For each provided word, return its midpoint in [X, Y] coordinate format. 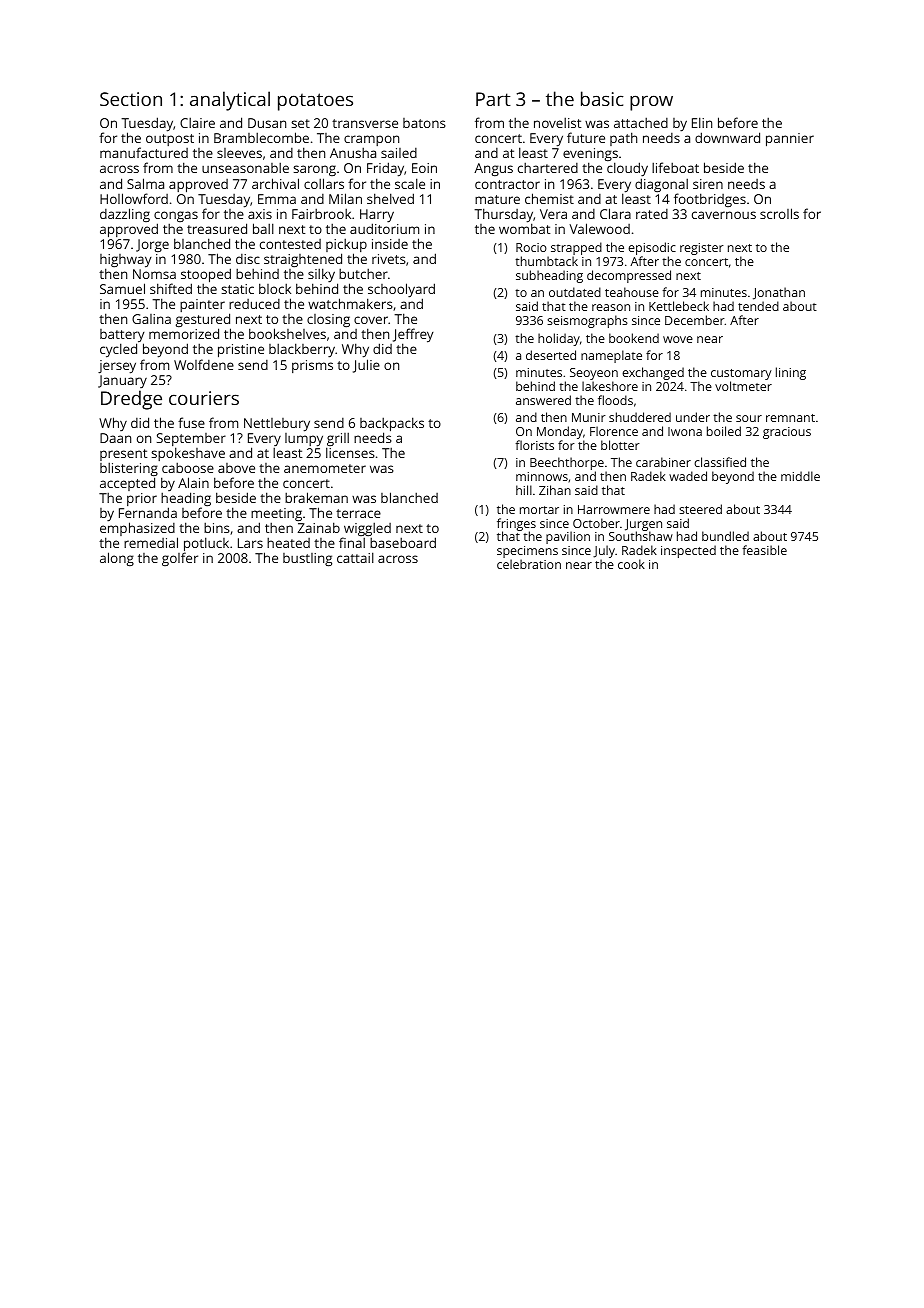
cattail [355, 557]
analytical [230, 101]
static [237, 289]
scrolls [779, 213]
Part [493, 99]
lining [791, 373]
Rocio [531, 247]
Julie [366, 366]
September [191, 439]
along [117, 559]
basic [602, 98]
